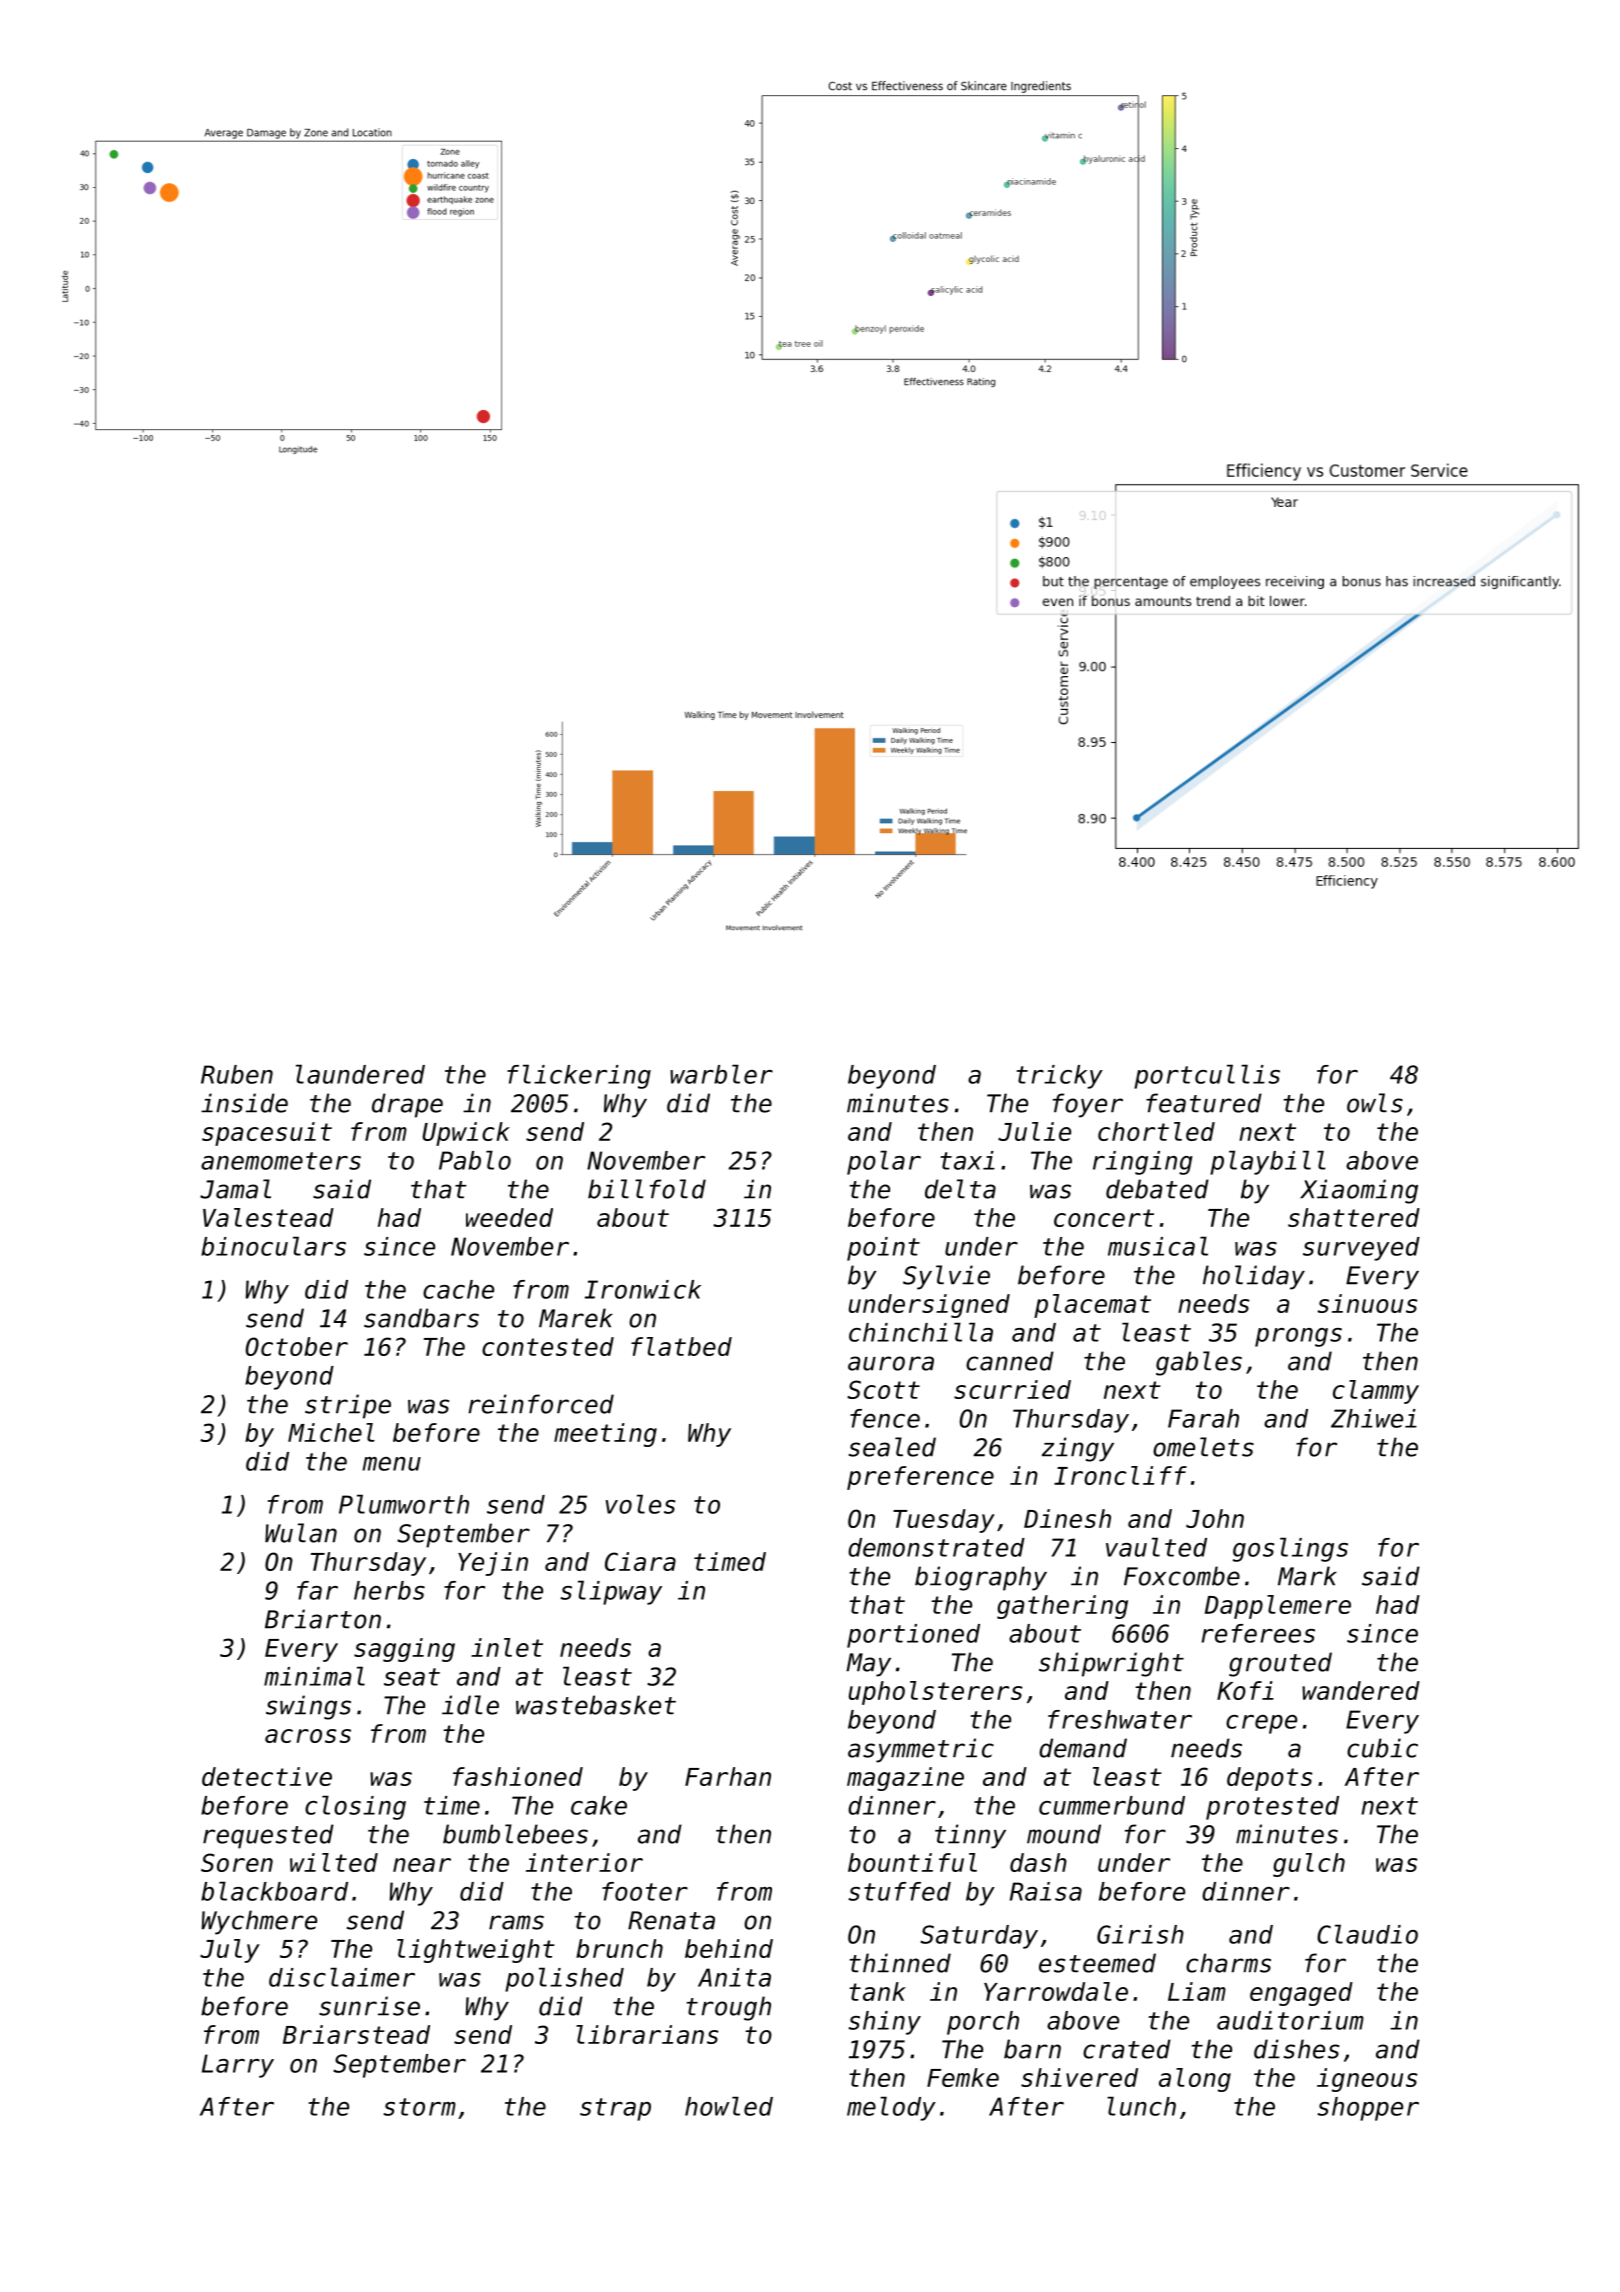  Describe the element at coordinates (308, 1707) in the page. I see `swings` at that location.
